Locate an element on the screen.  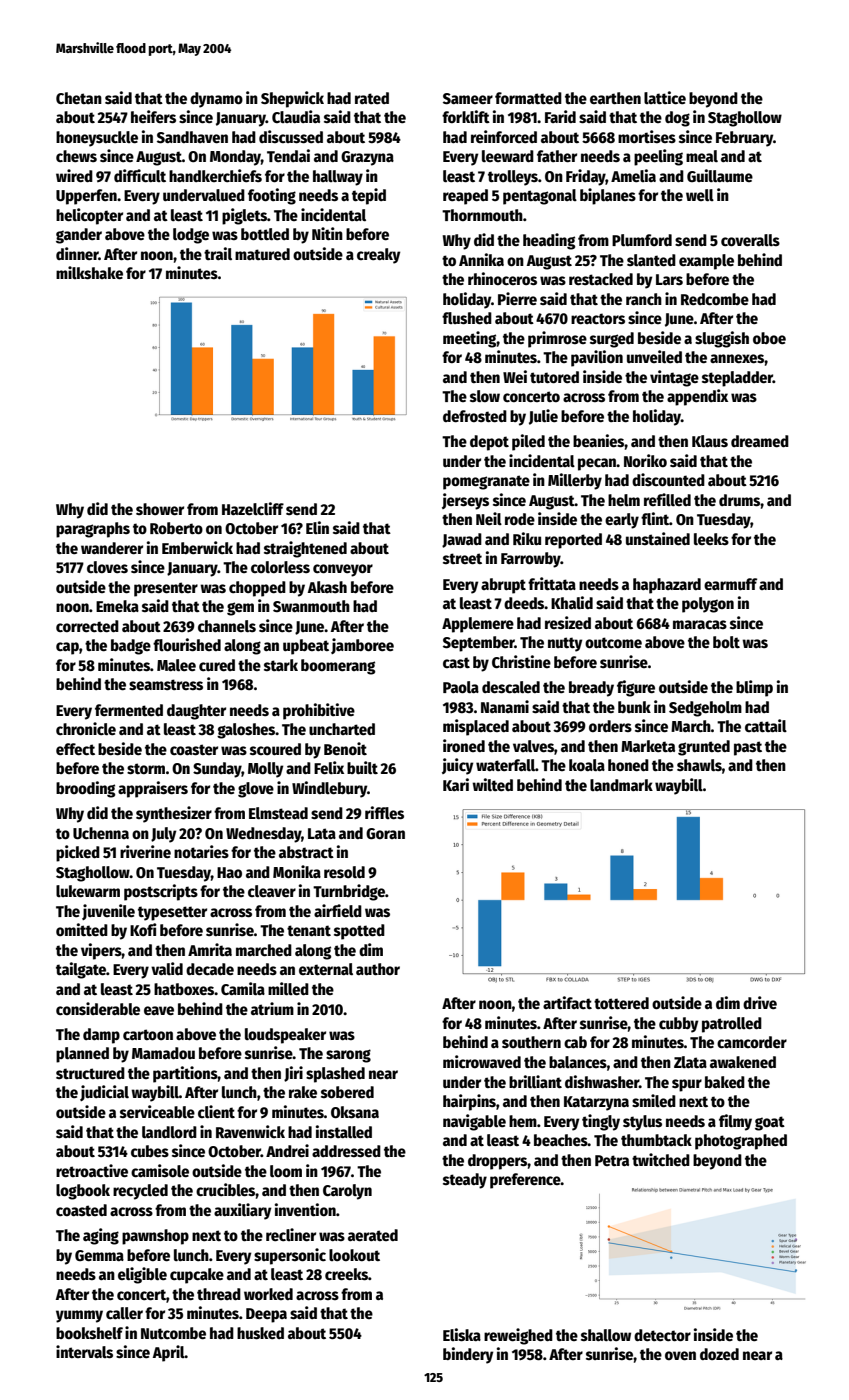
flourished is located at coordinates (187, 645).
